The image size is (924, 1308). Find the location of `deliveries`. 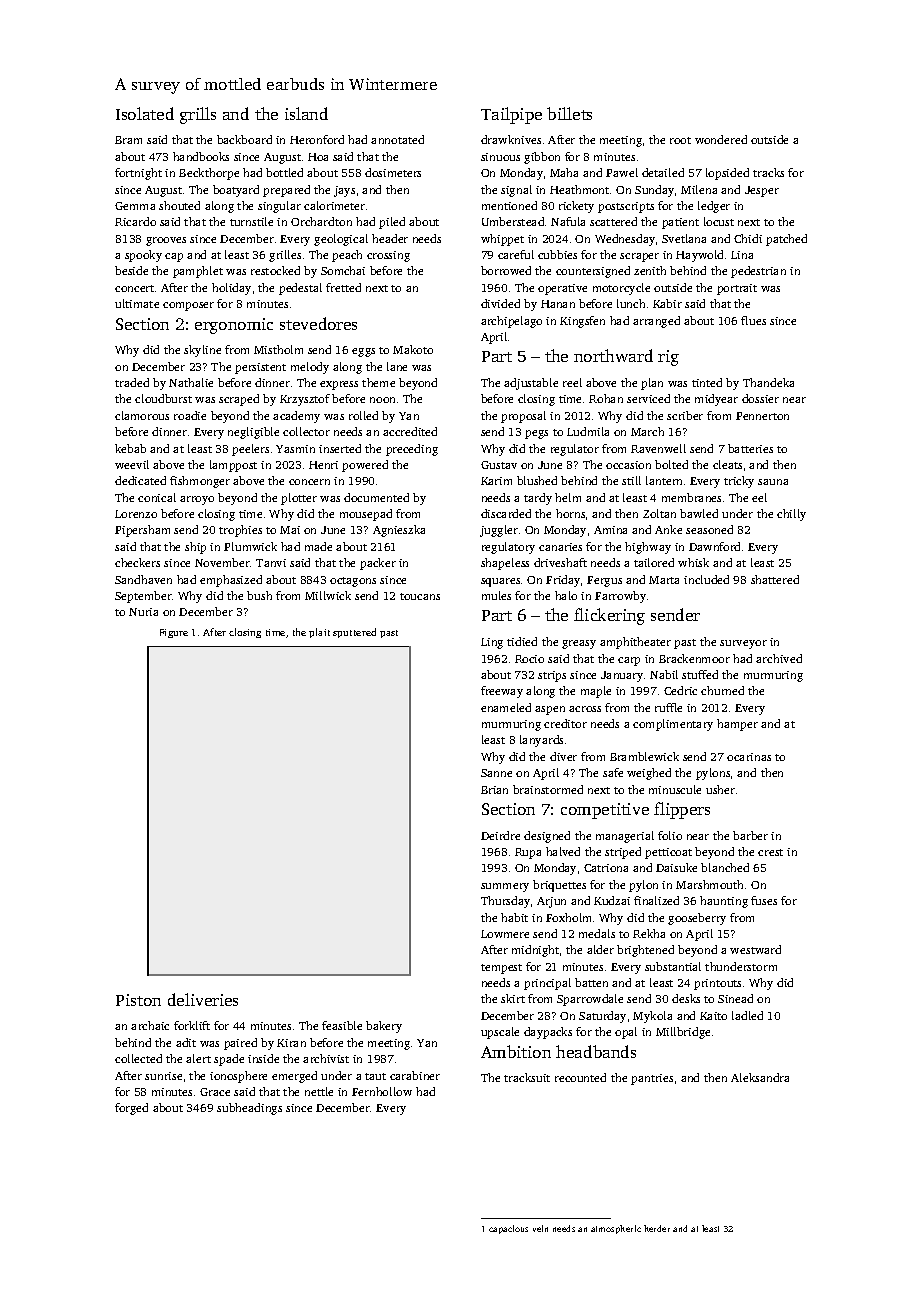

deliveries is located at coordinates (203, 999).
